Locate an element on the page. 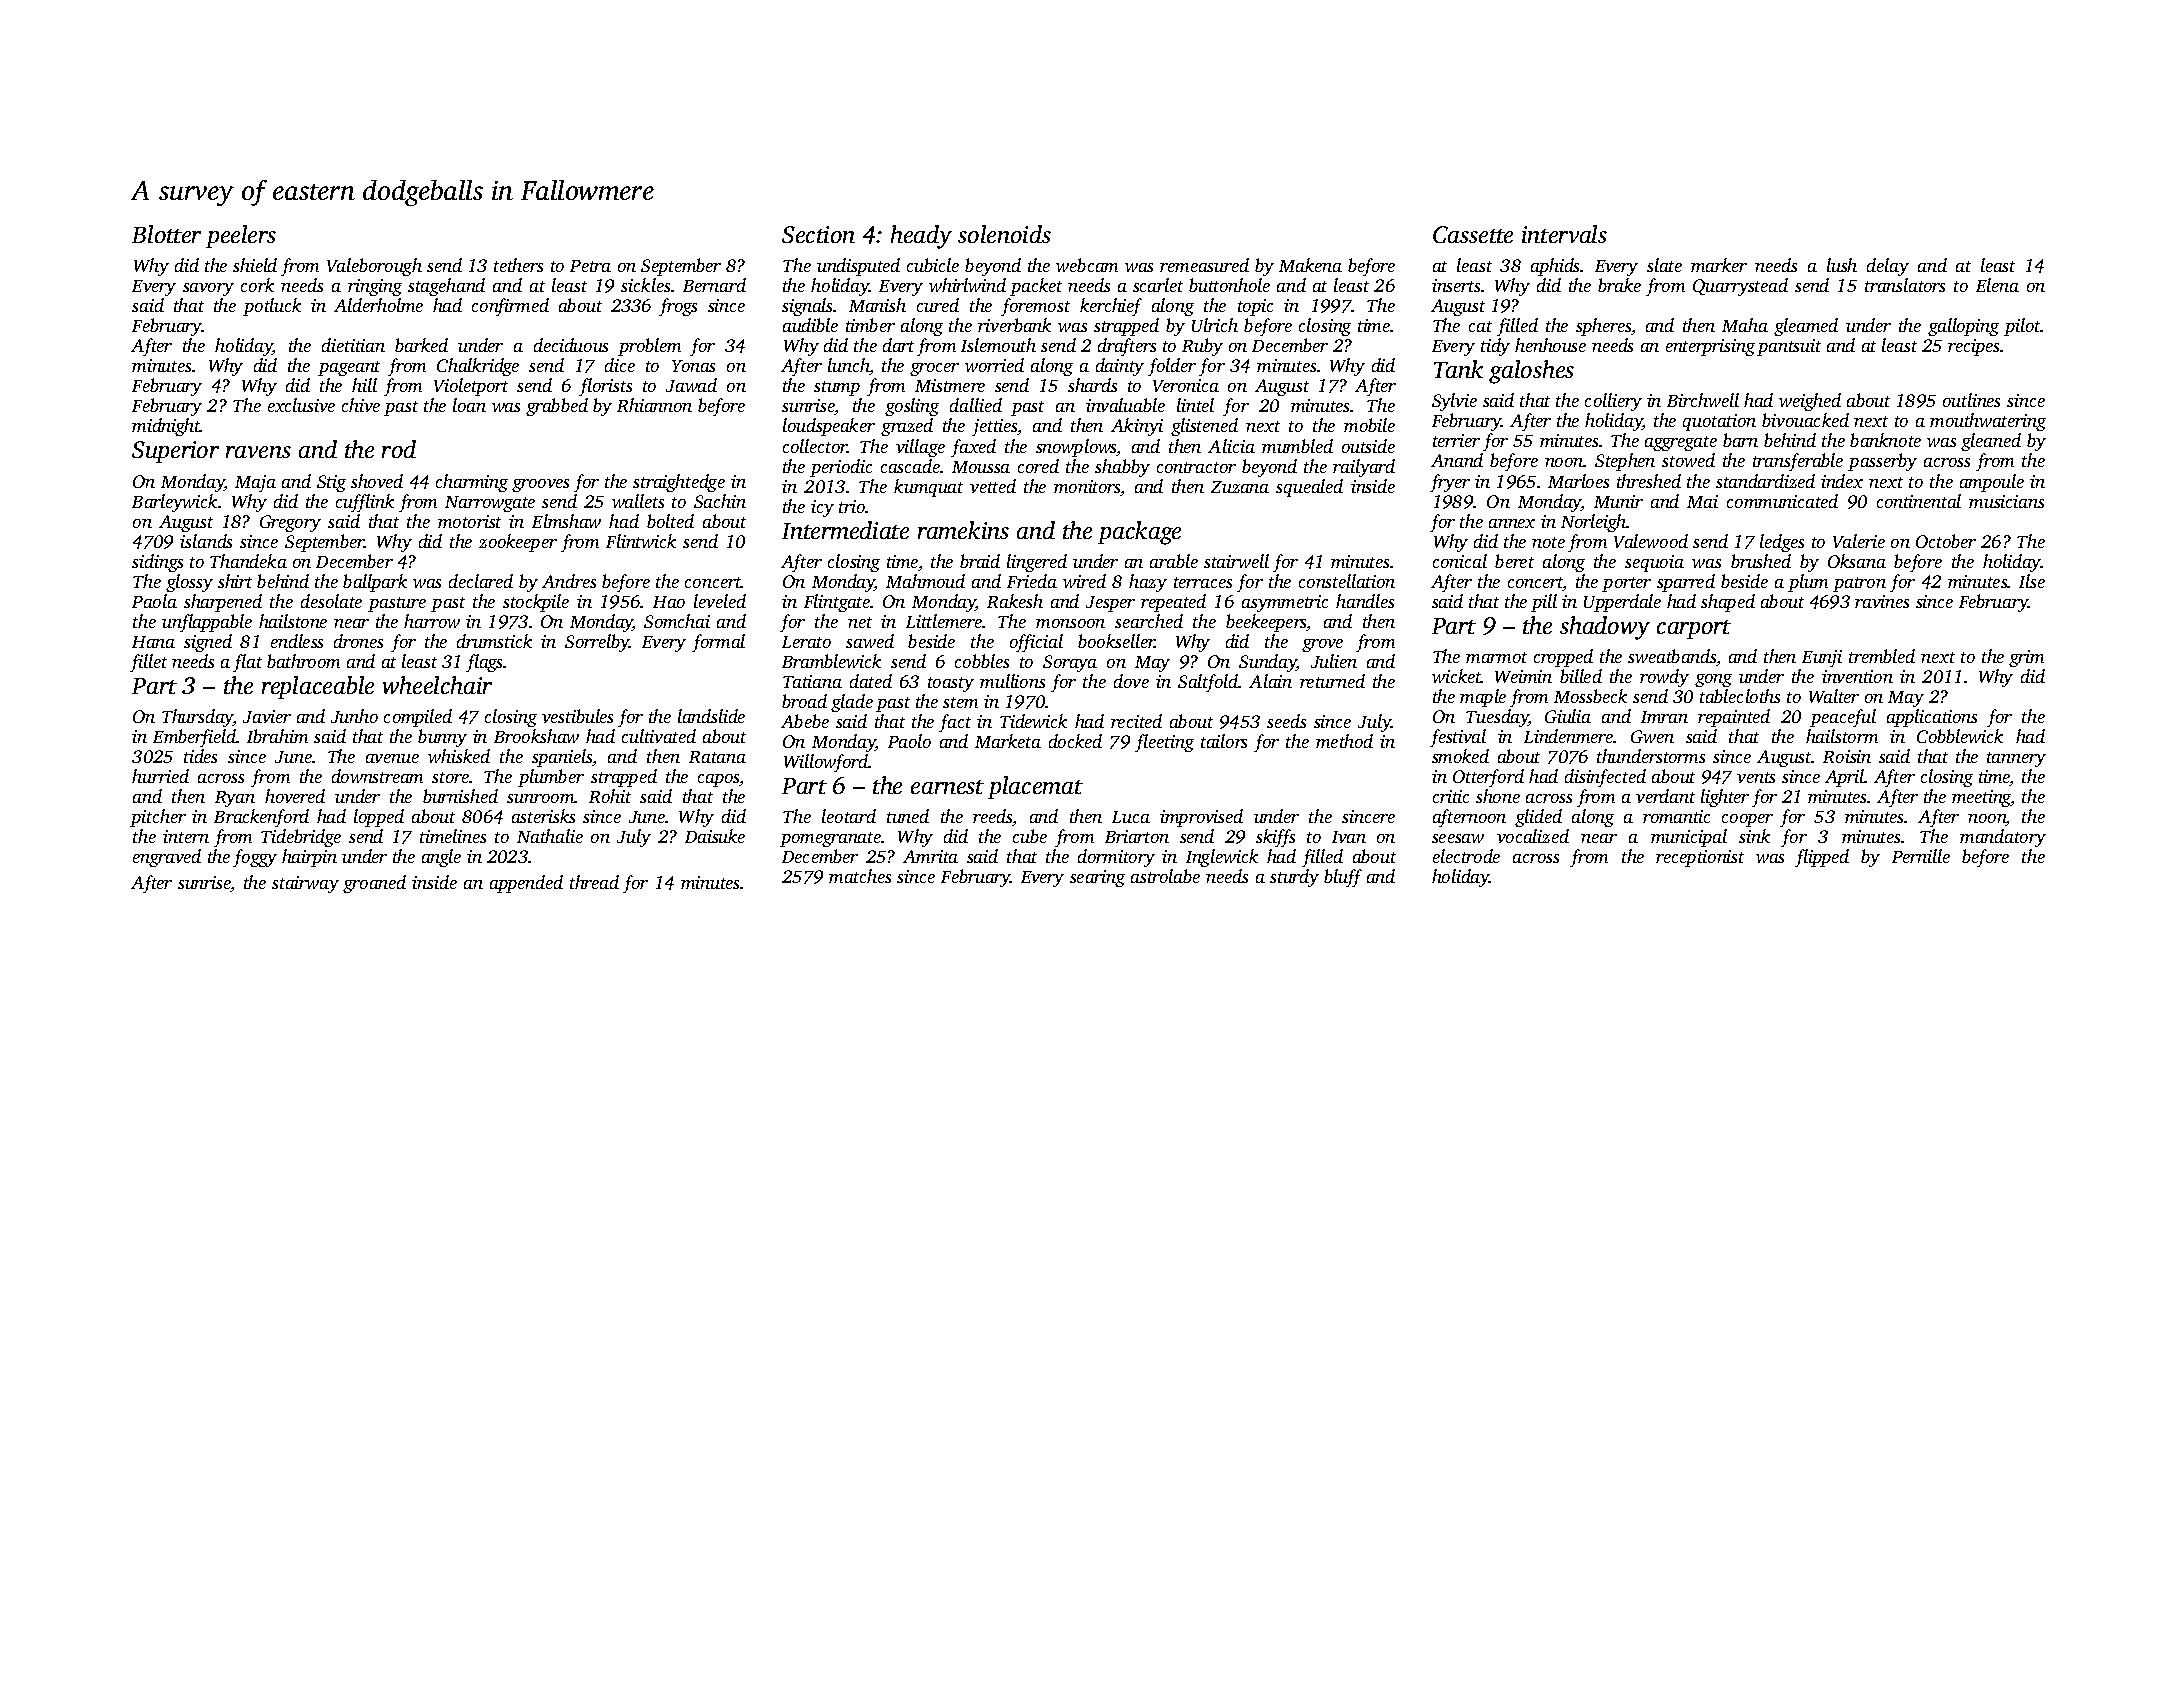 Image resolution: width=2178 pixels, height=1683 pixels. maple is located at coordinates (1483, 698).
